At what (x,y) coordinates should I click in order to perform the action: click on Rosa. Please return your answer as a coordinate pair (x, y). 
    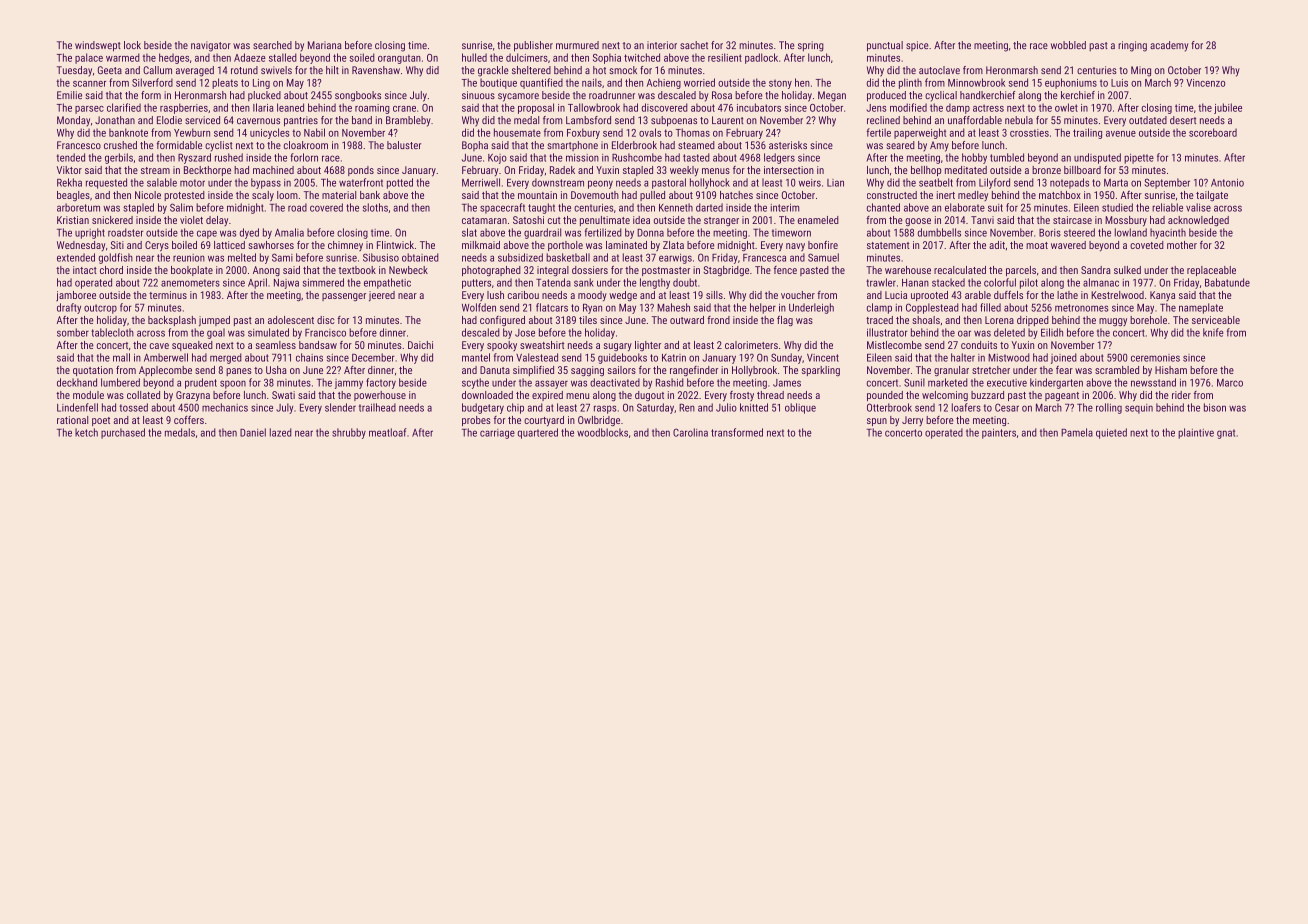
    Looking at the image, I should click on (722, 95).
